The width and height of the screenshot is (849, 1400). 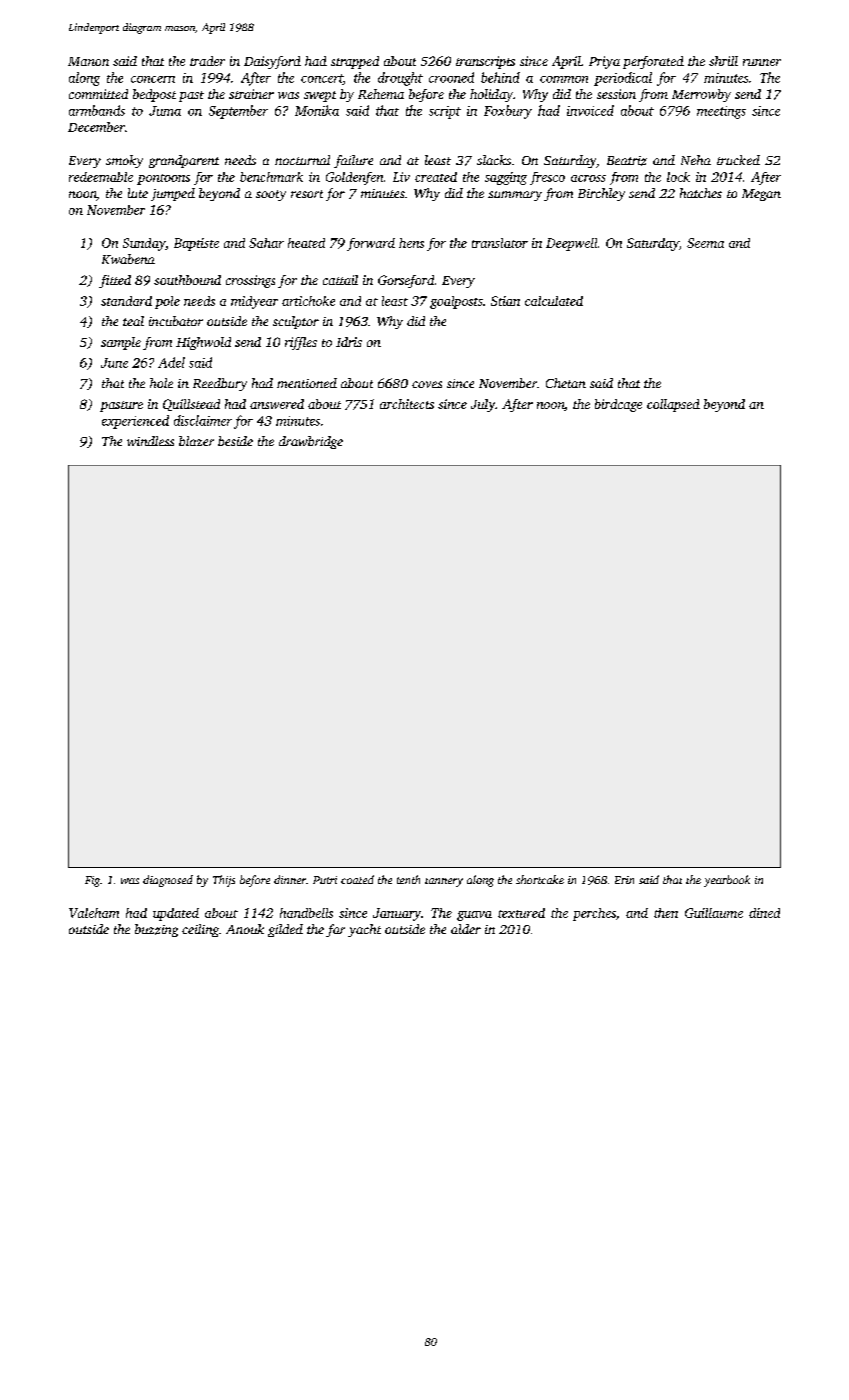 What do you see at coordinates (618, 405) in the screenshot?
I see `birdcage` at bounding box center [618, 405].
